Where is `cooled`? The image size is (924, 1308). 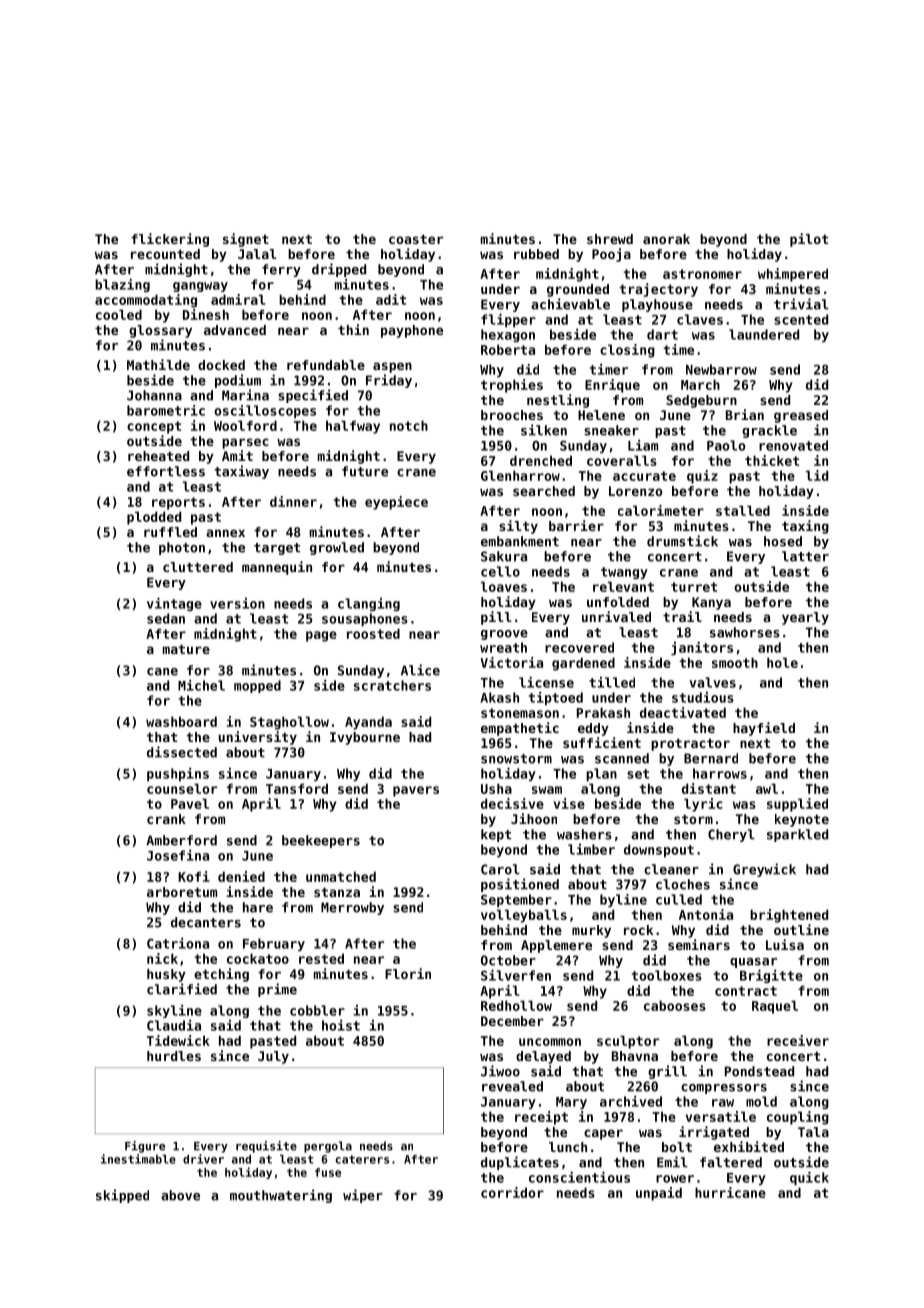 cooled is located at coordinates (119, 314).
